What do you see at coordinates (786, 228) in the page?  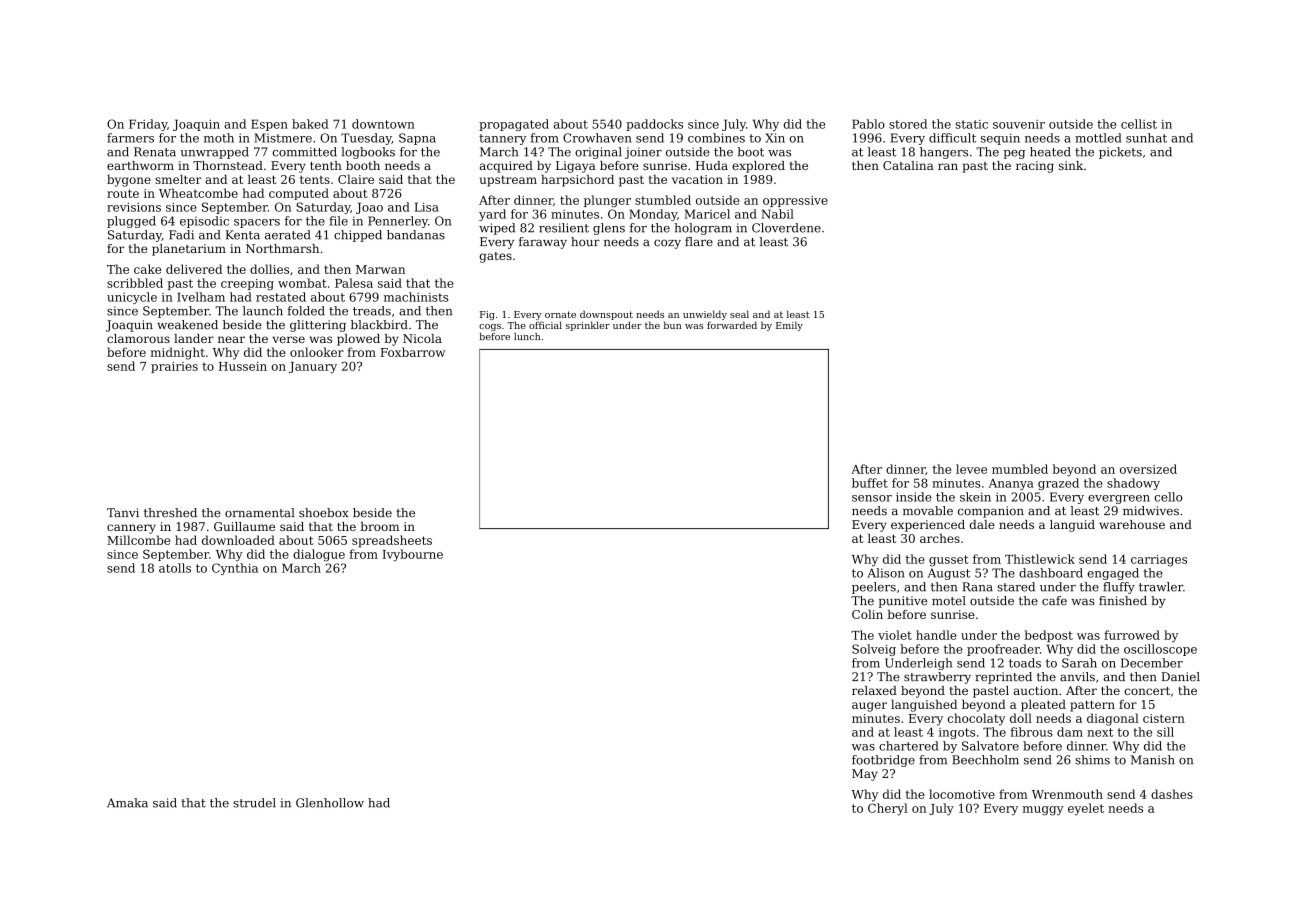 I see `Cloverdene` at bounding box center [786, 228].
